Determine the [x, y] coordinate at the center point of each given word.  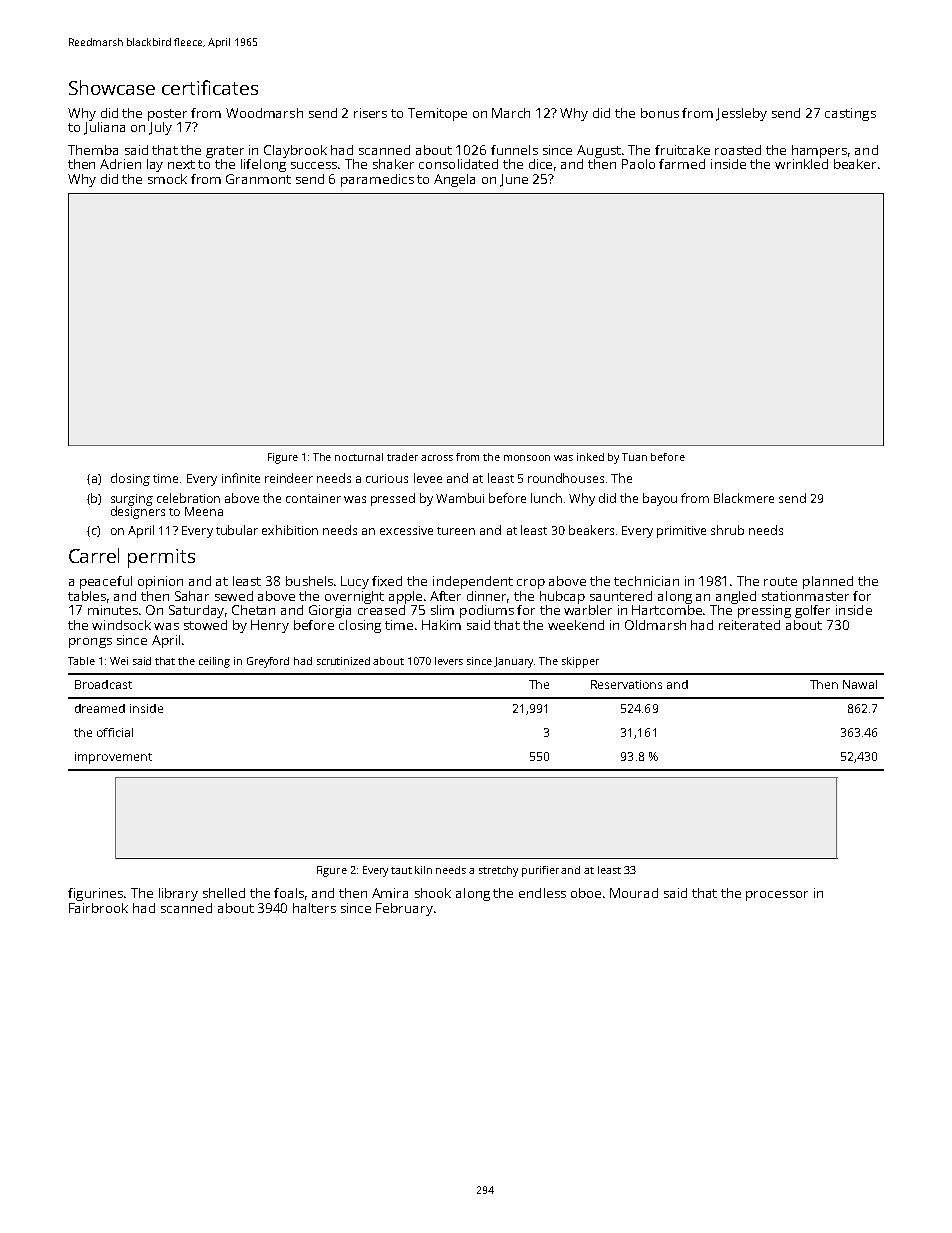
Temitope [437, 114]
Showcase [112, 87]
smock [167, 179]
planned [828, 582]
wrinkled [801, 164]
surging [132, 500]
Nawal [860, 684]
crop [531, 584]
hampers [819, 151]
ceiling [214, 662]
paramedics [377, 180]
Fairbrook [98, 908]
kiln [423, 870]
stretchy [498, 871]
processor [777, 896]
